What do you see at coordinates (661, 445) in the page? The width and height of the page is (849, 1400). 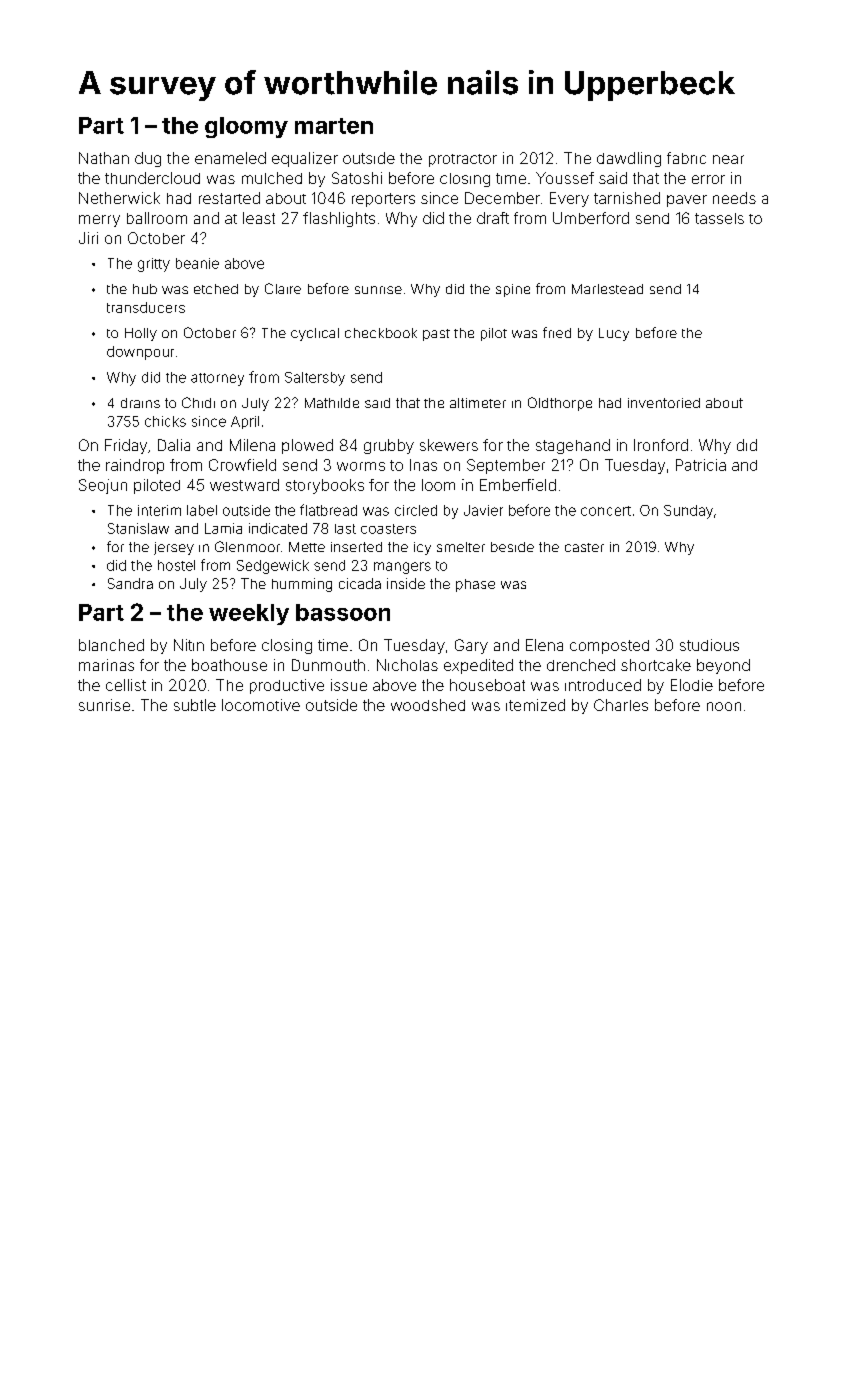 I see `Ironford` at bounding box center [661, 445].
